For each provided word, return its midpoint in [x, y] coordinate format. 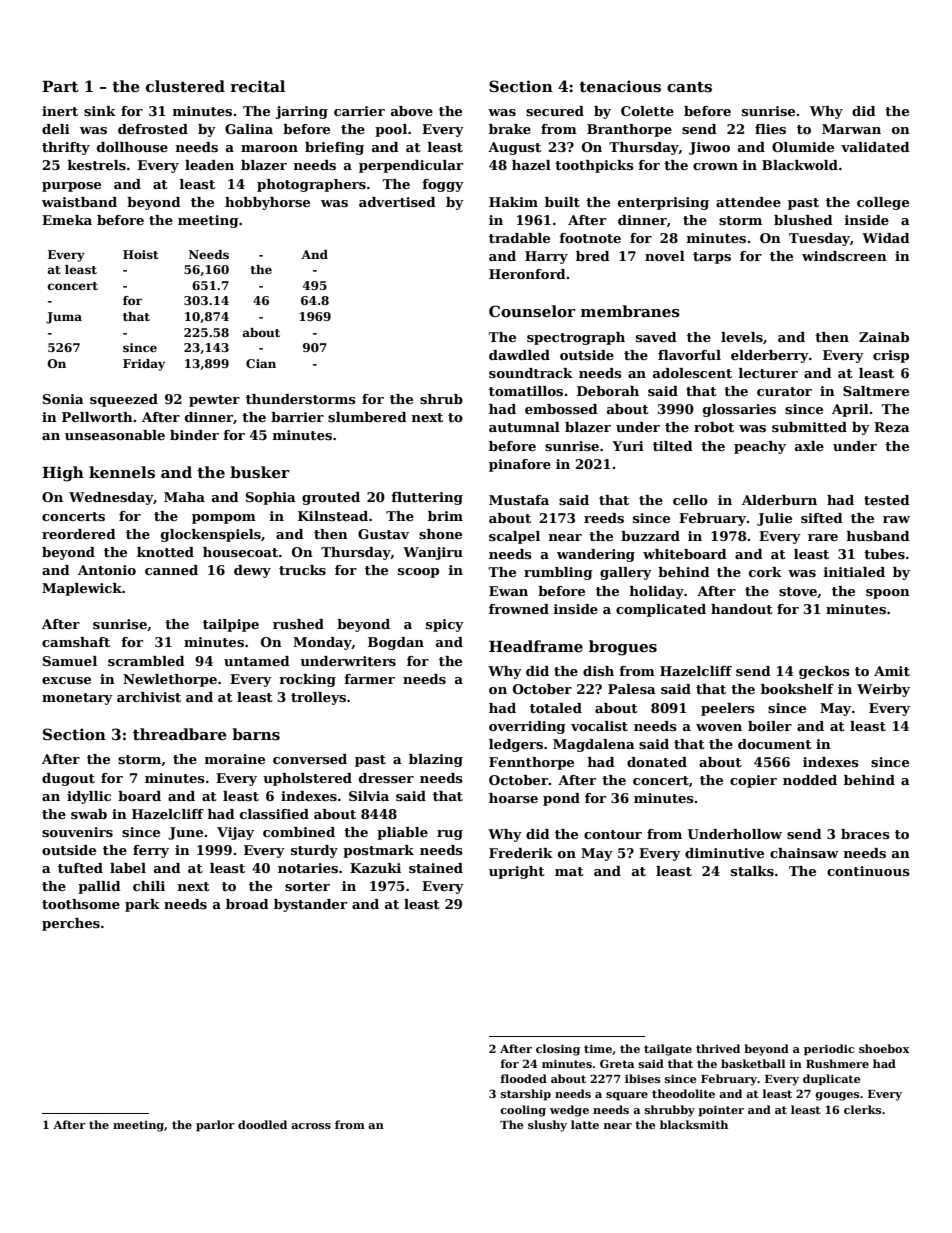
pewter [214, 401]
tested [887, 500]
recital [257, 86]
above [412, 111]
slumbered [367, 417]
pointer [721, 1111]
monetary [77, 699]
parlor [215, 1126]
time [598, 1048]
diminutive [724, 853]
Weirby [883, 690]
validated [875, 147]
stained [436, 868]
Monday [322, 643]
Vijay [235, 833]
